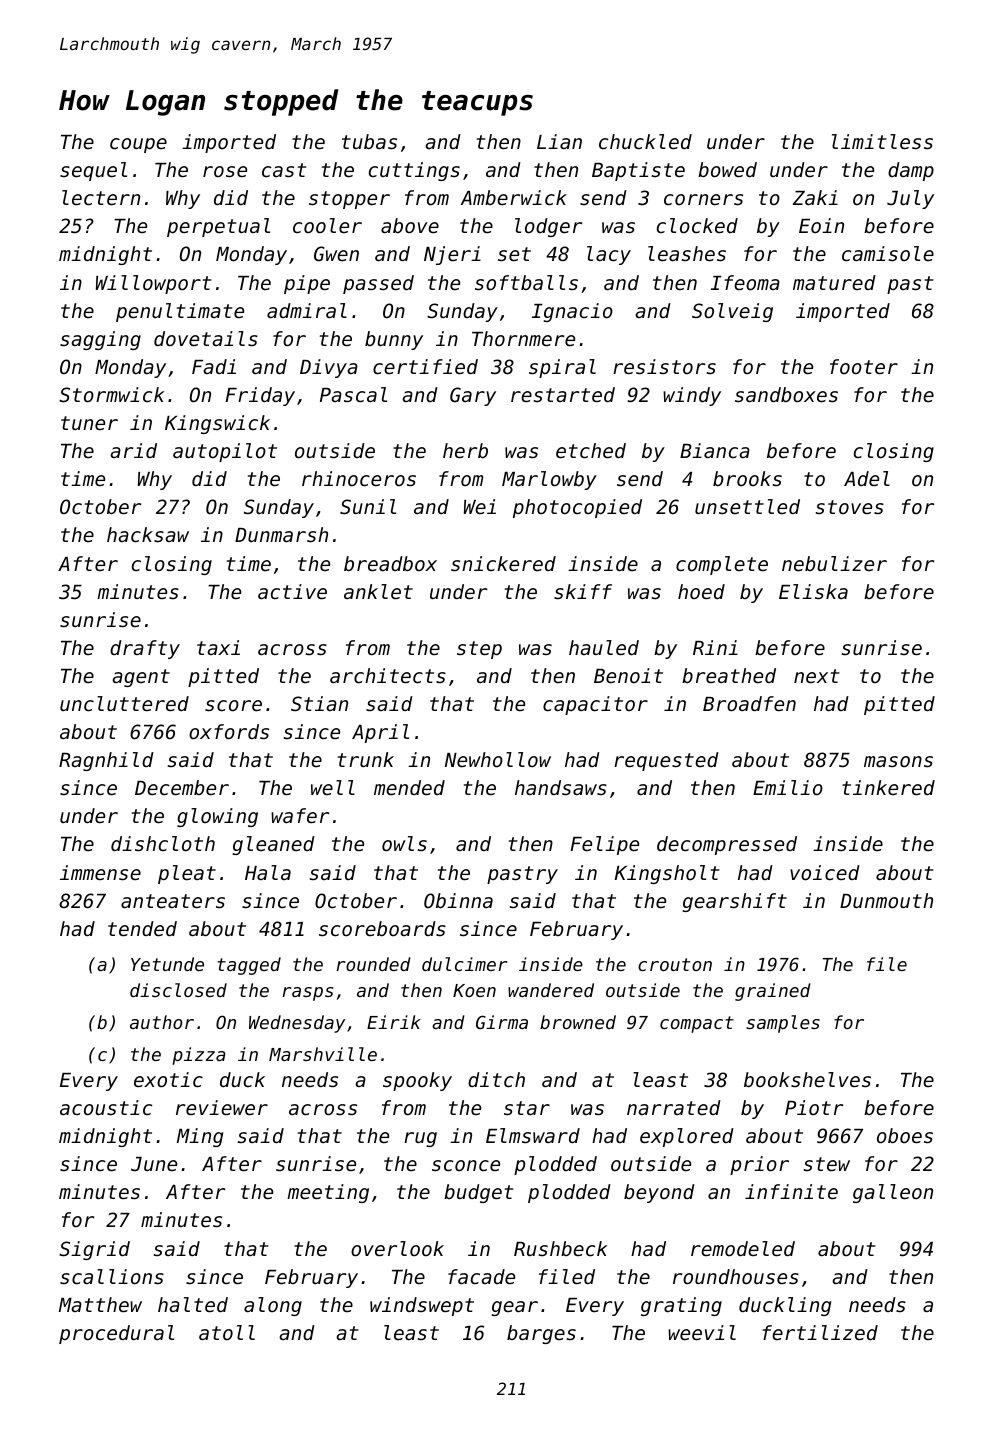 The height and width of the screenshot is (1439, 994). What do you see at coordinates (182, 788) in the screenshot?
I see `December` at bounding box center [182, 788].
